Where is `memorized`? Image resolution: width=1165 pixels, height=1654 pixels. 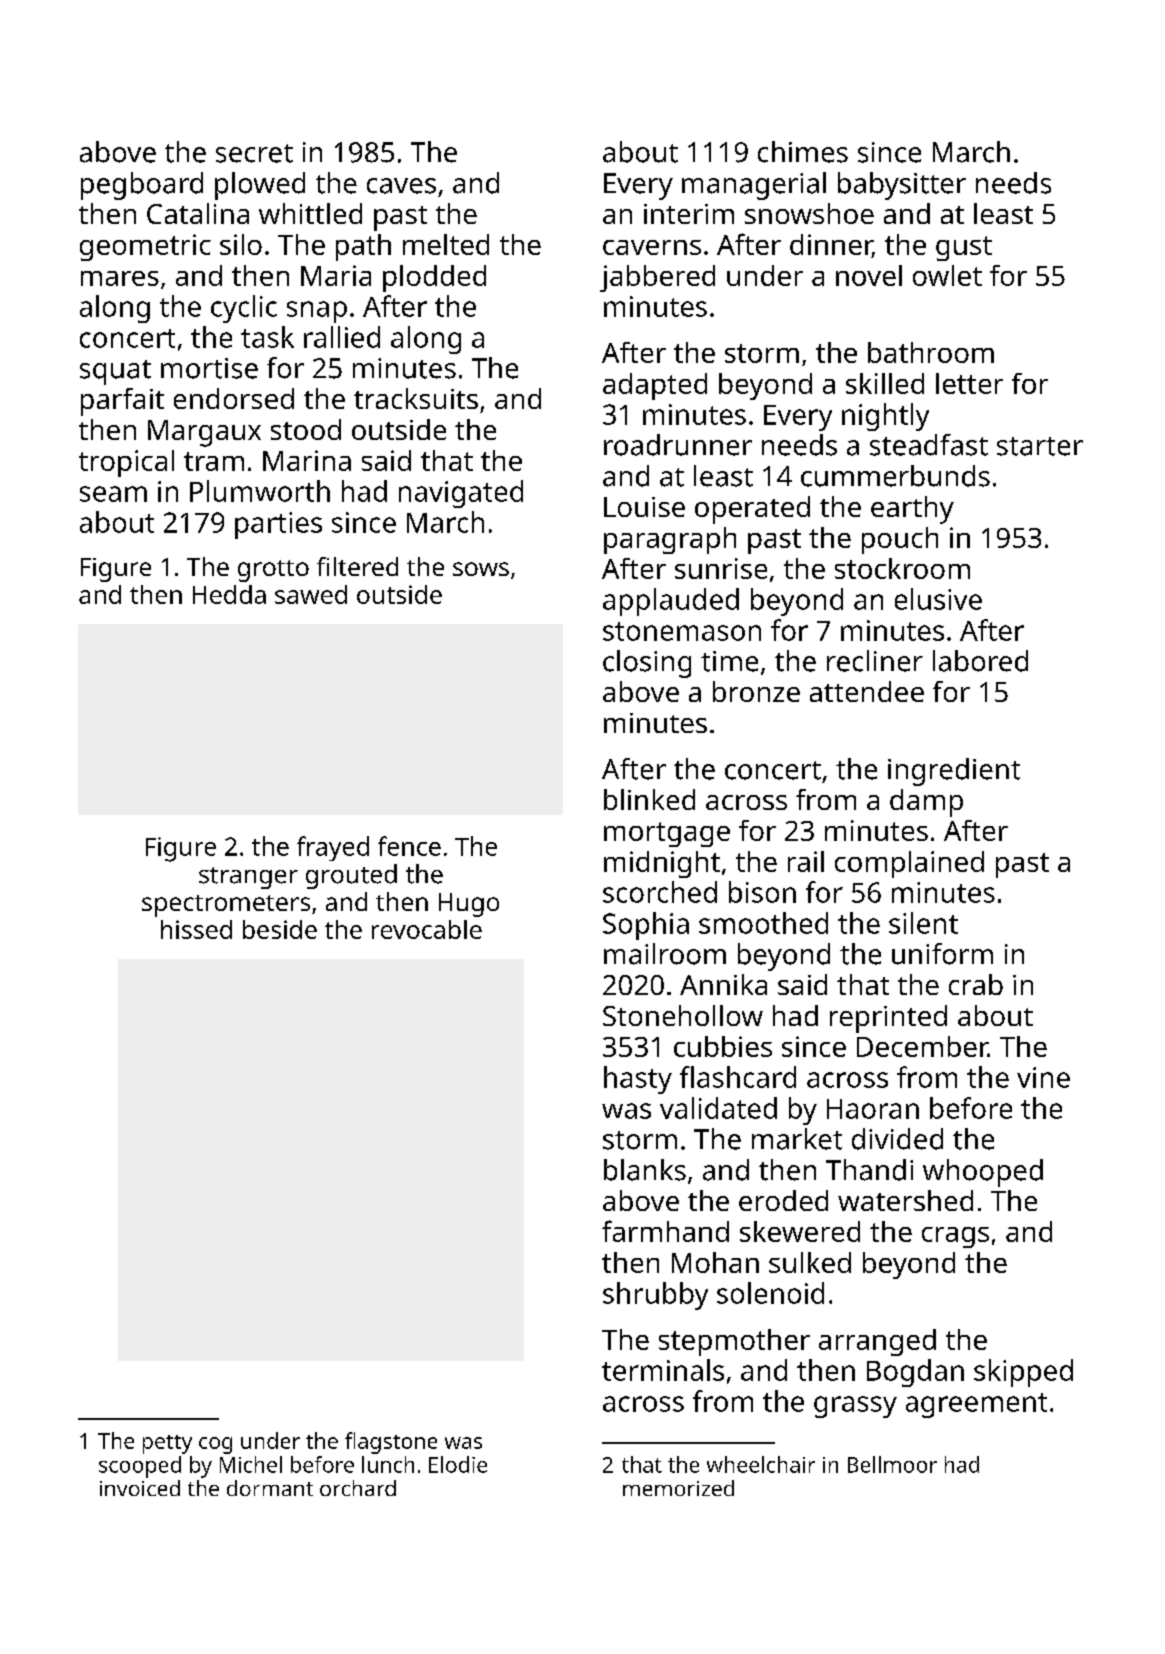
memorized is located at coordinates (678, 1488).
